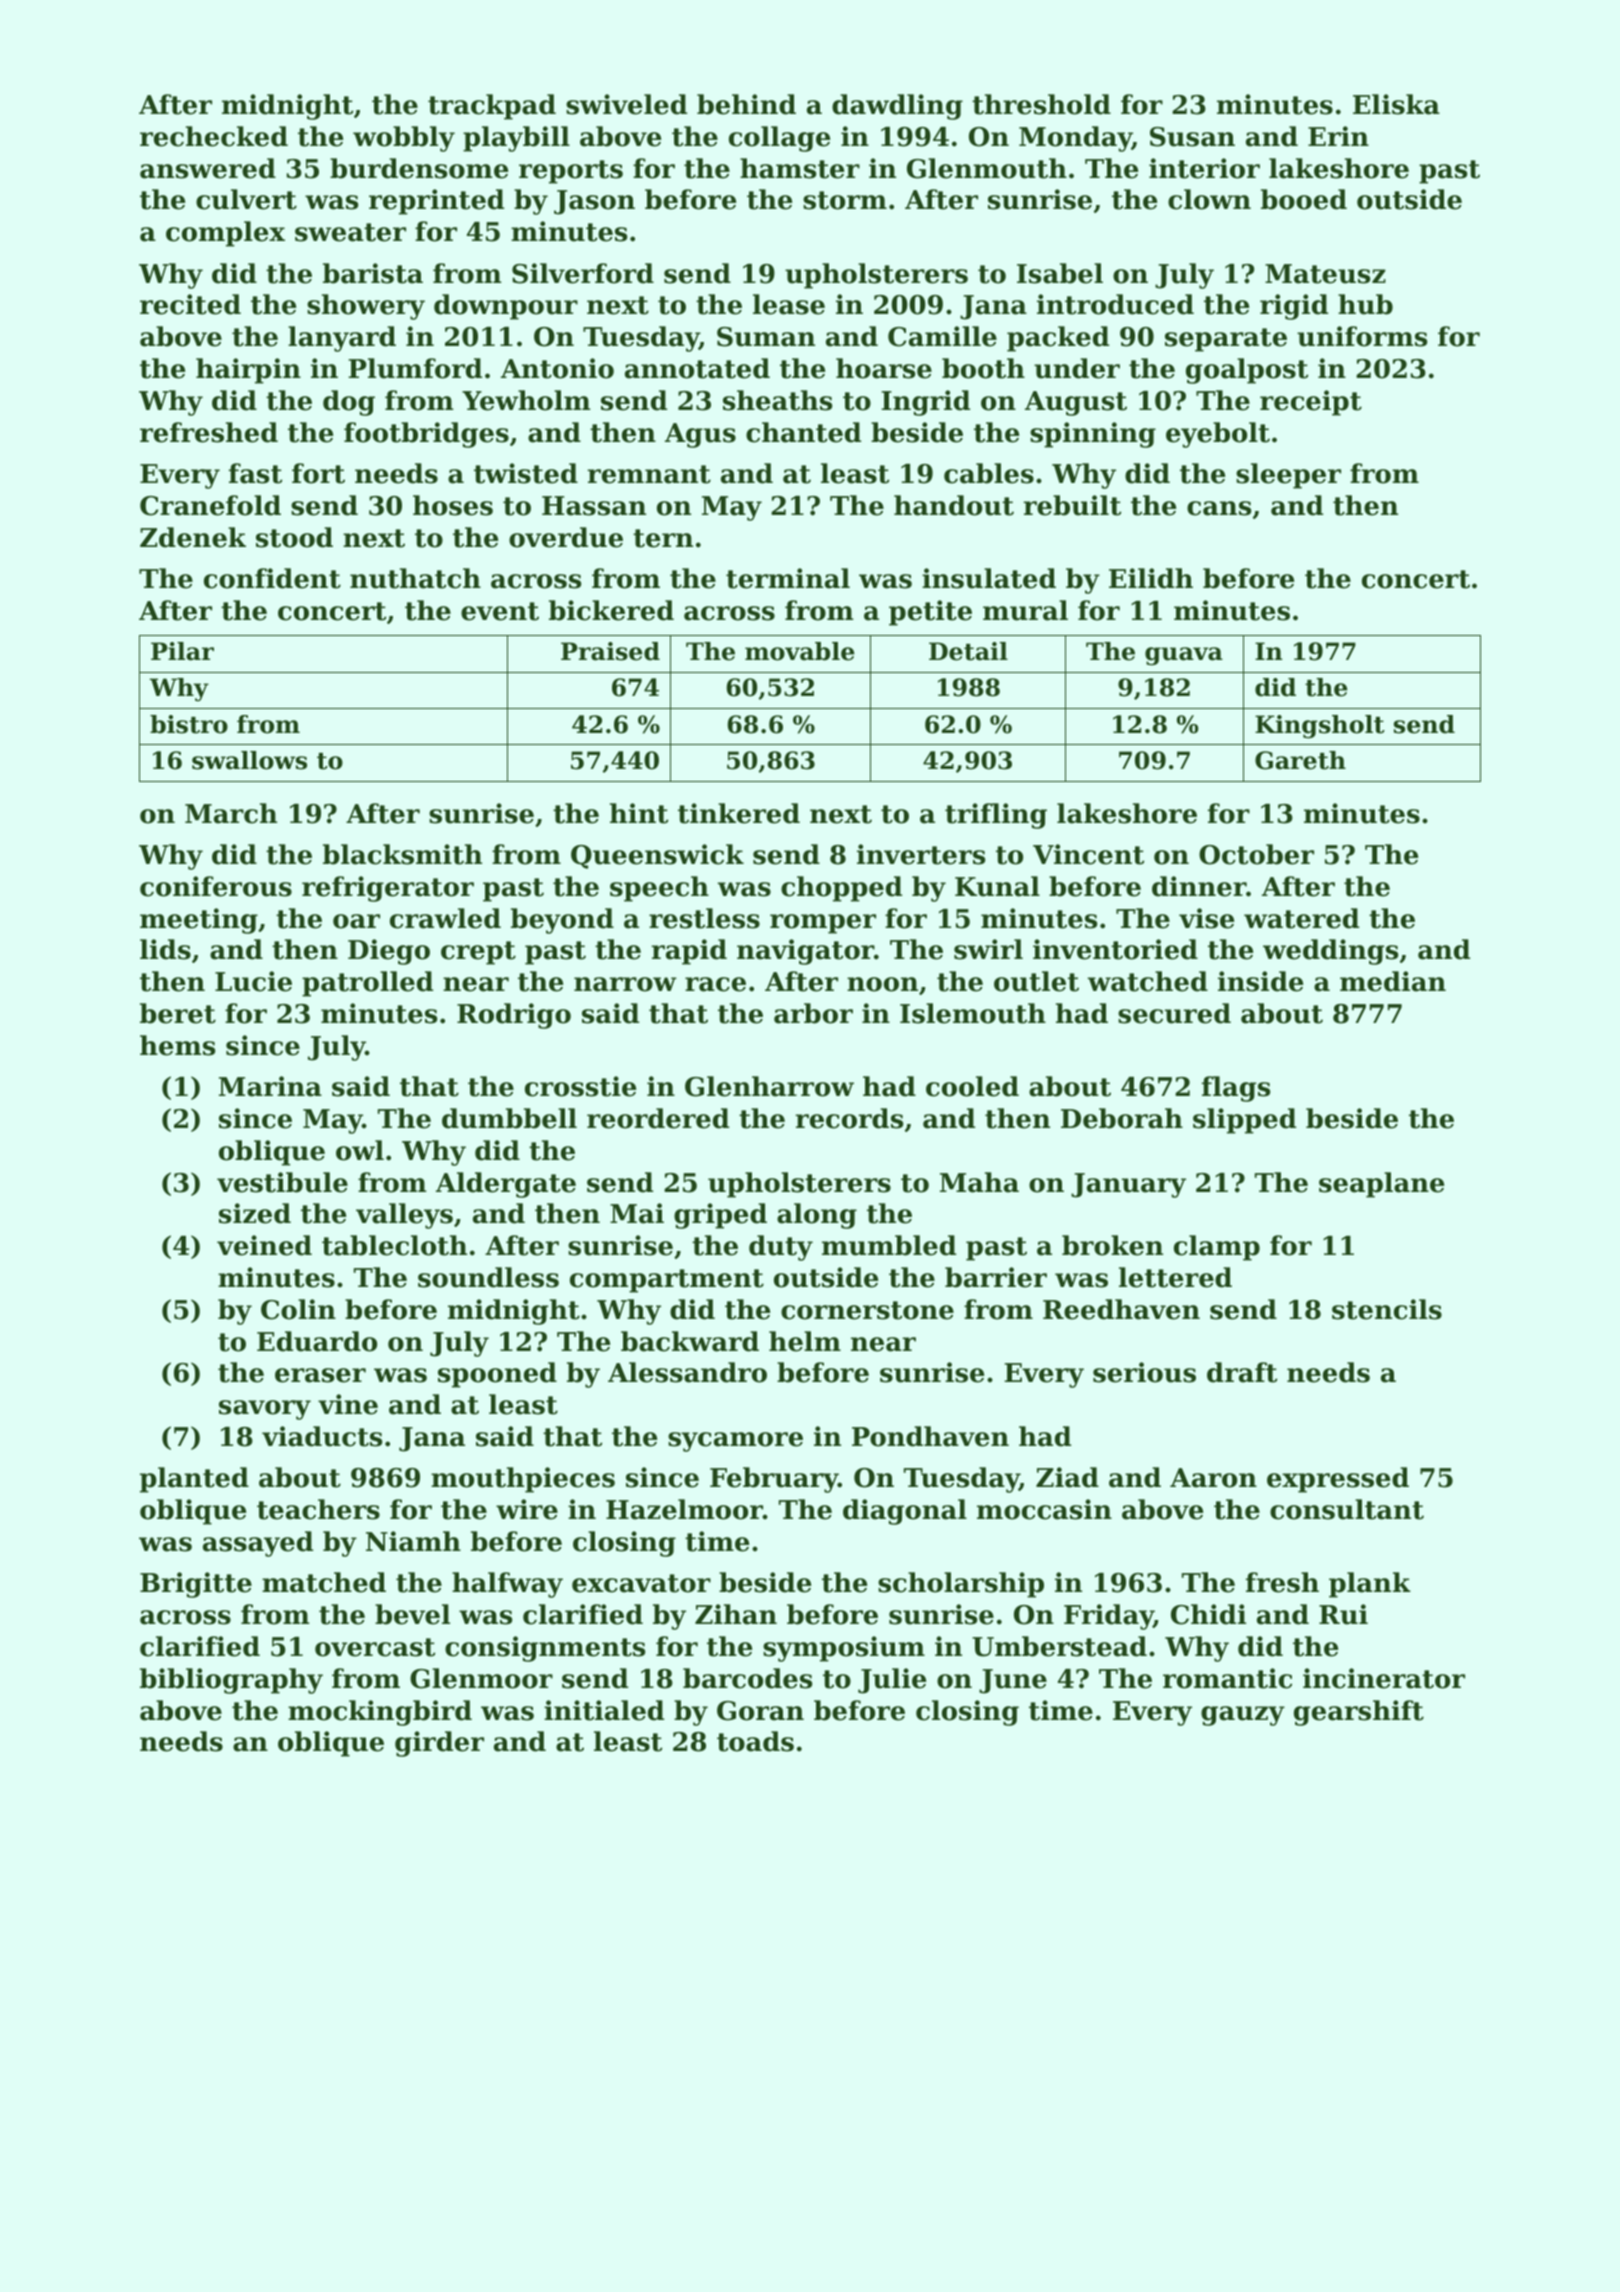 The height and width of the document is (2292, 1620). I want to click on tern, so click(663, 538).
